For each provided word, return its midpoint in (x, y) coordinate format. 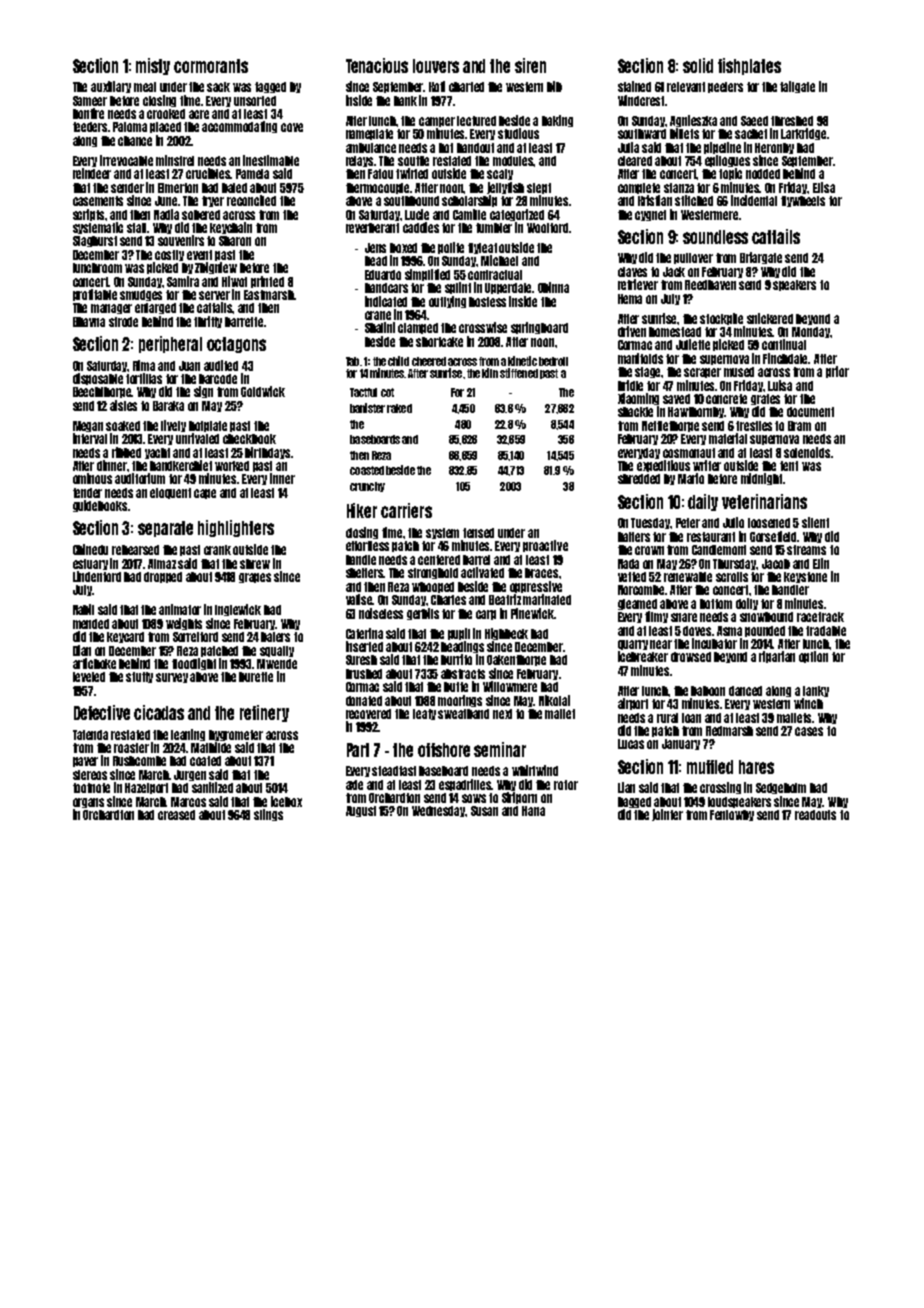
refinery (264, 713)
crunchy (367, 487)
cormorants (211, 66)
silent (815, 522)
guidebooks (100, 506)
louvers (436, 66)
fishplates (749, 66)
